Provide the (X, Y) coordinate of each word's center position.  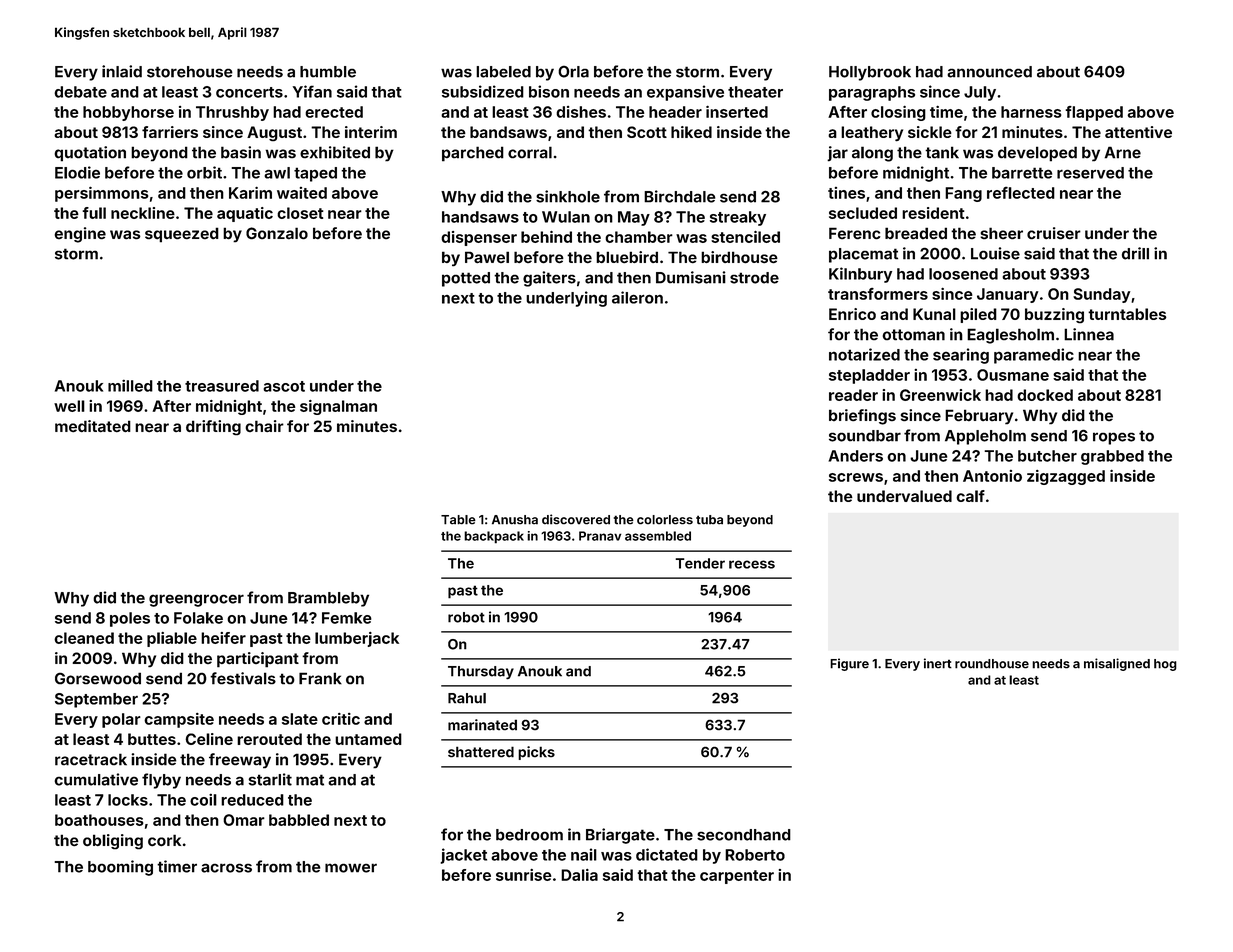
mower (351, 868)
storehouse (190, 72)
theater (755, 92)
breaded (916, 233)
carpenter (737, 877)
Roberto (755, 855)
